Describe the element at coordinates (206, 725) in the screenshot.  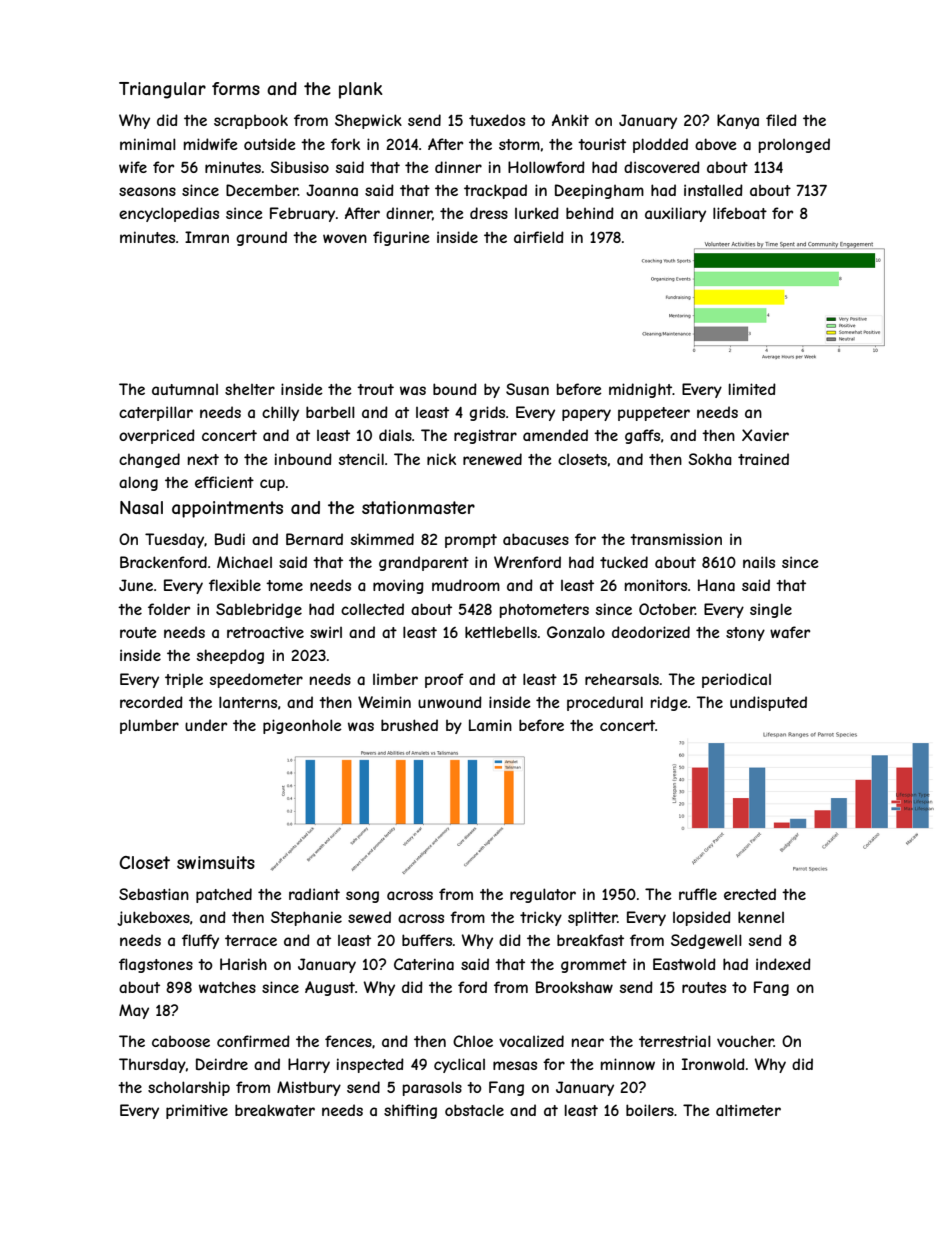
I see `under` at that location.
